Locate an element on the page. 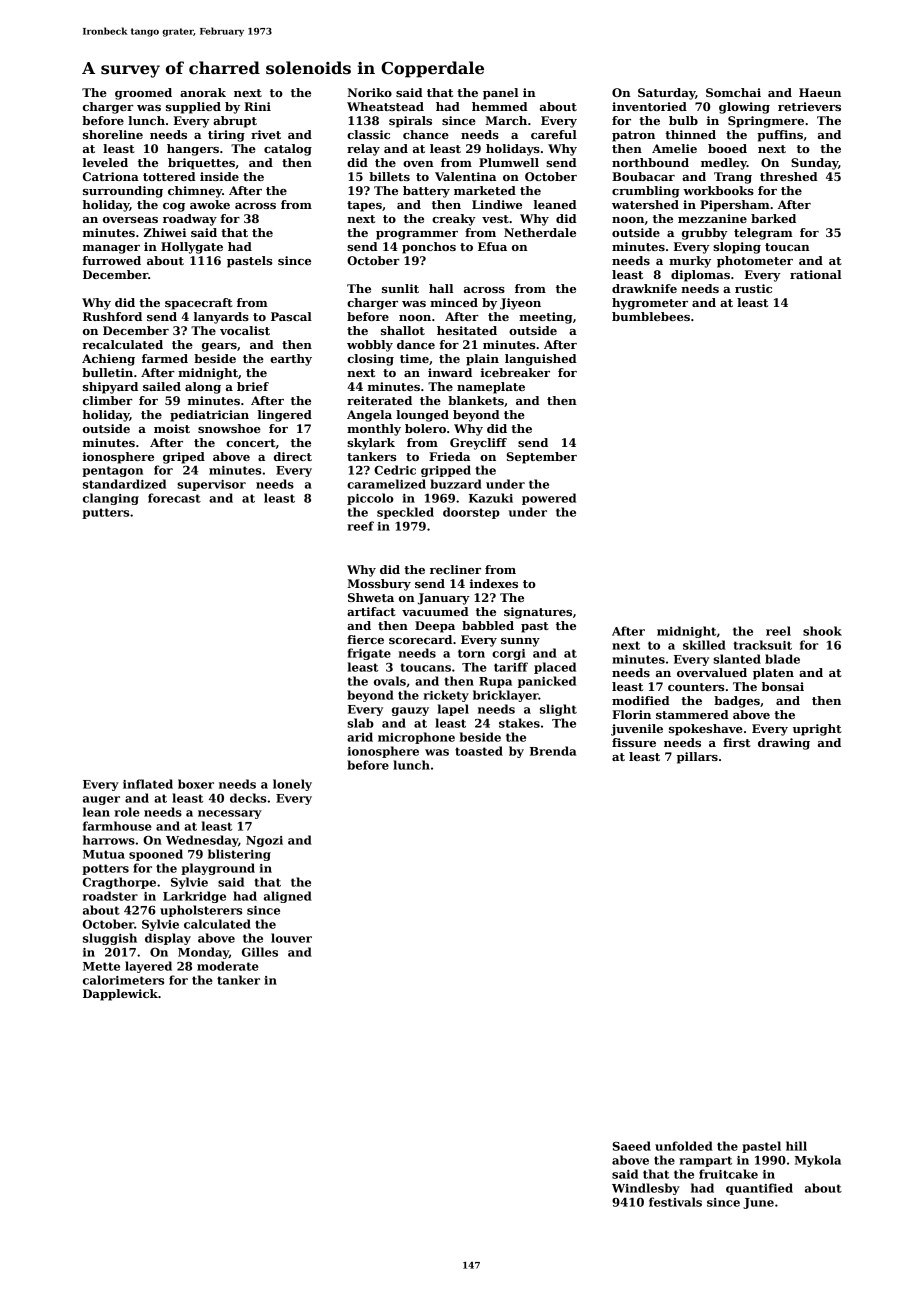 This image has height=1308, width=924. glowing is located at coordinates (744, 108).
